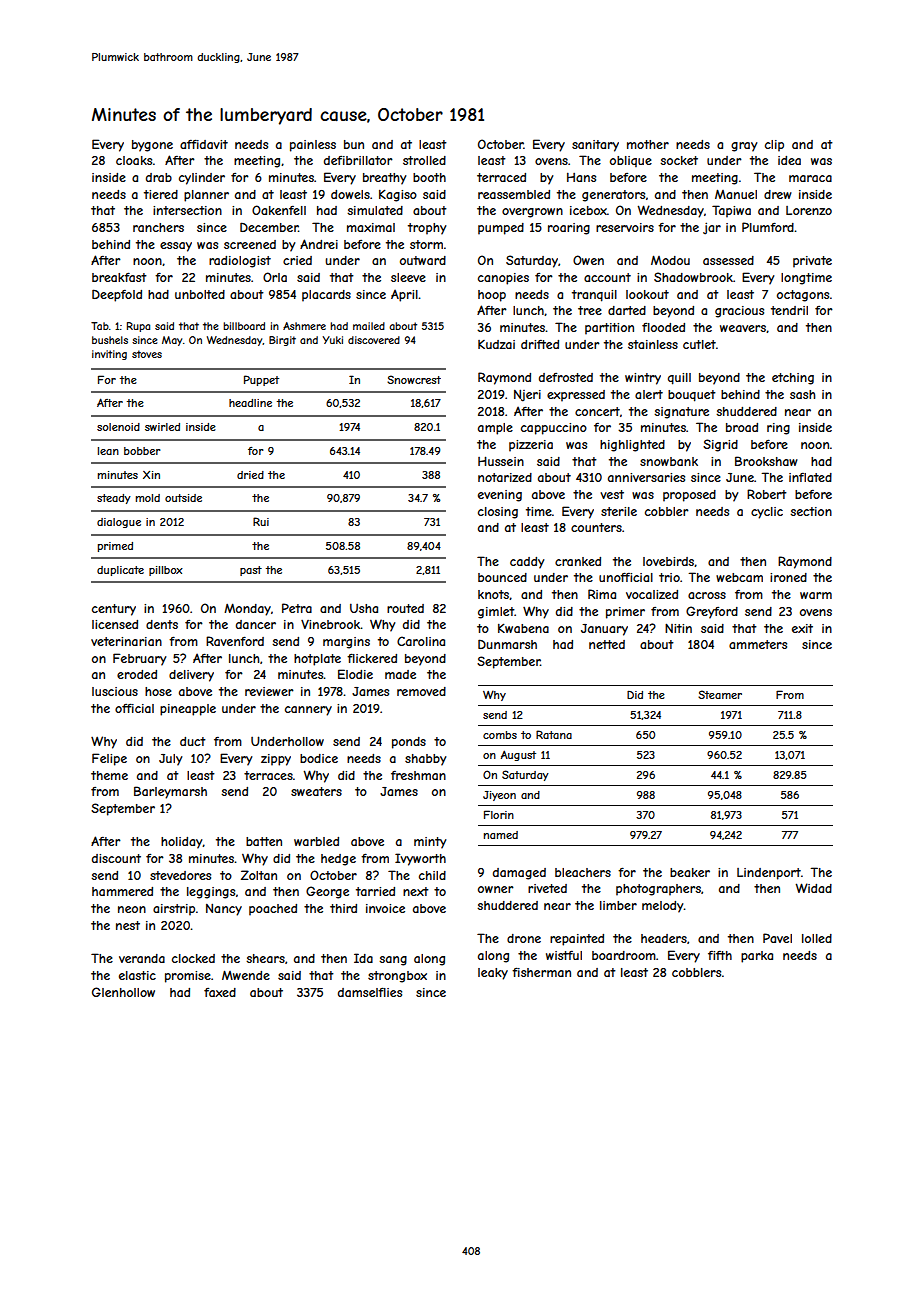  What do you see at coordinates (427, 229) in the screenshot?
I see `trophy` at bounding box center [427, 229].
